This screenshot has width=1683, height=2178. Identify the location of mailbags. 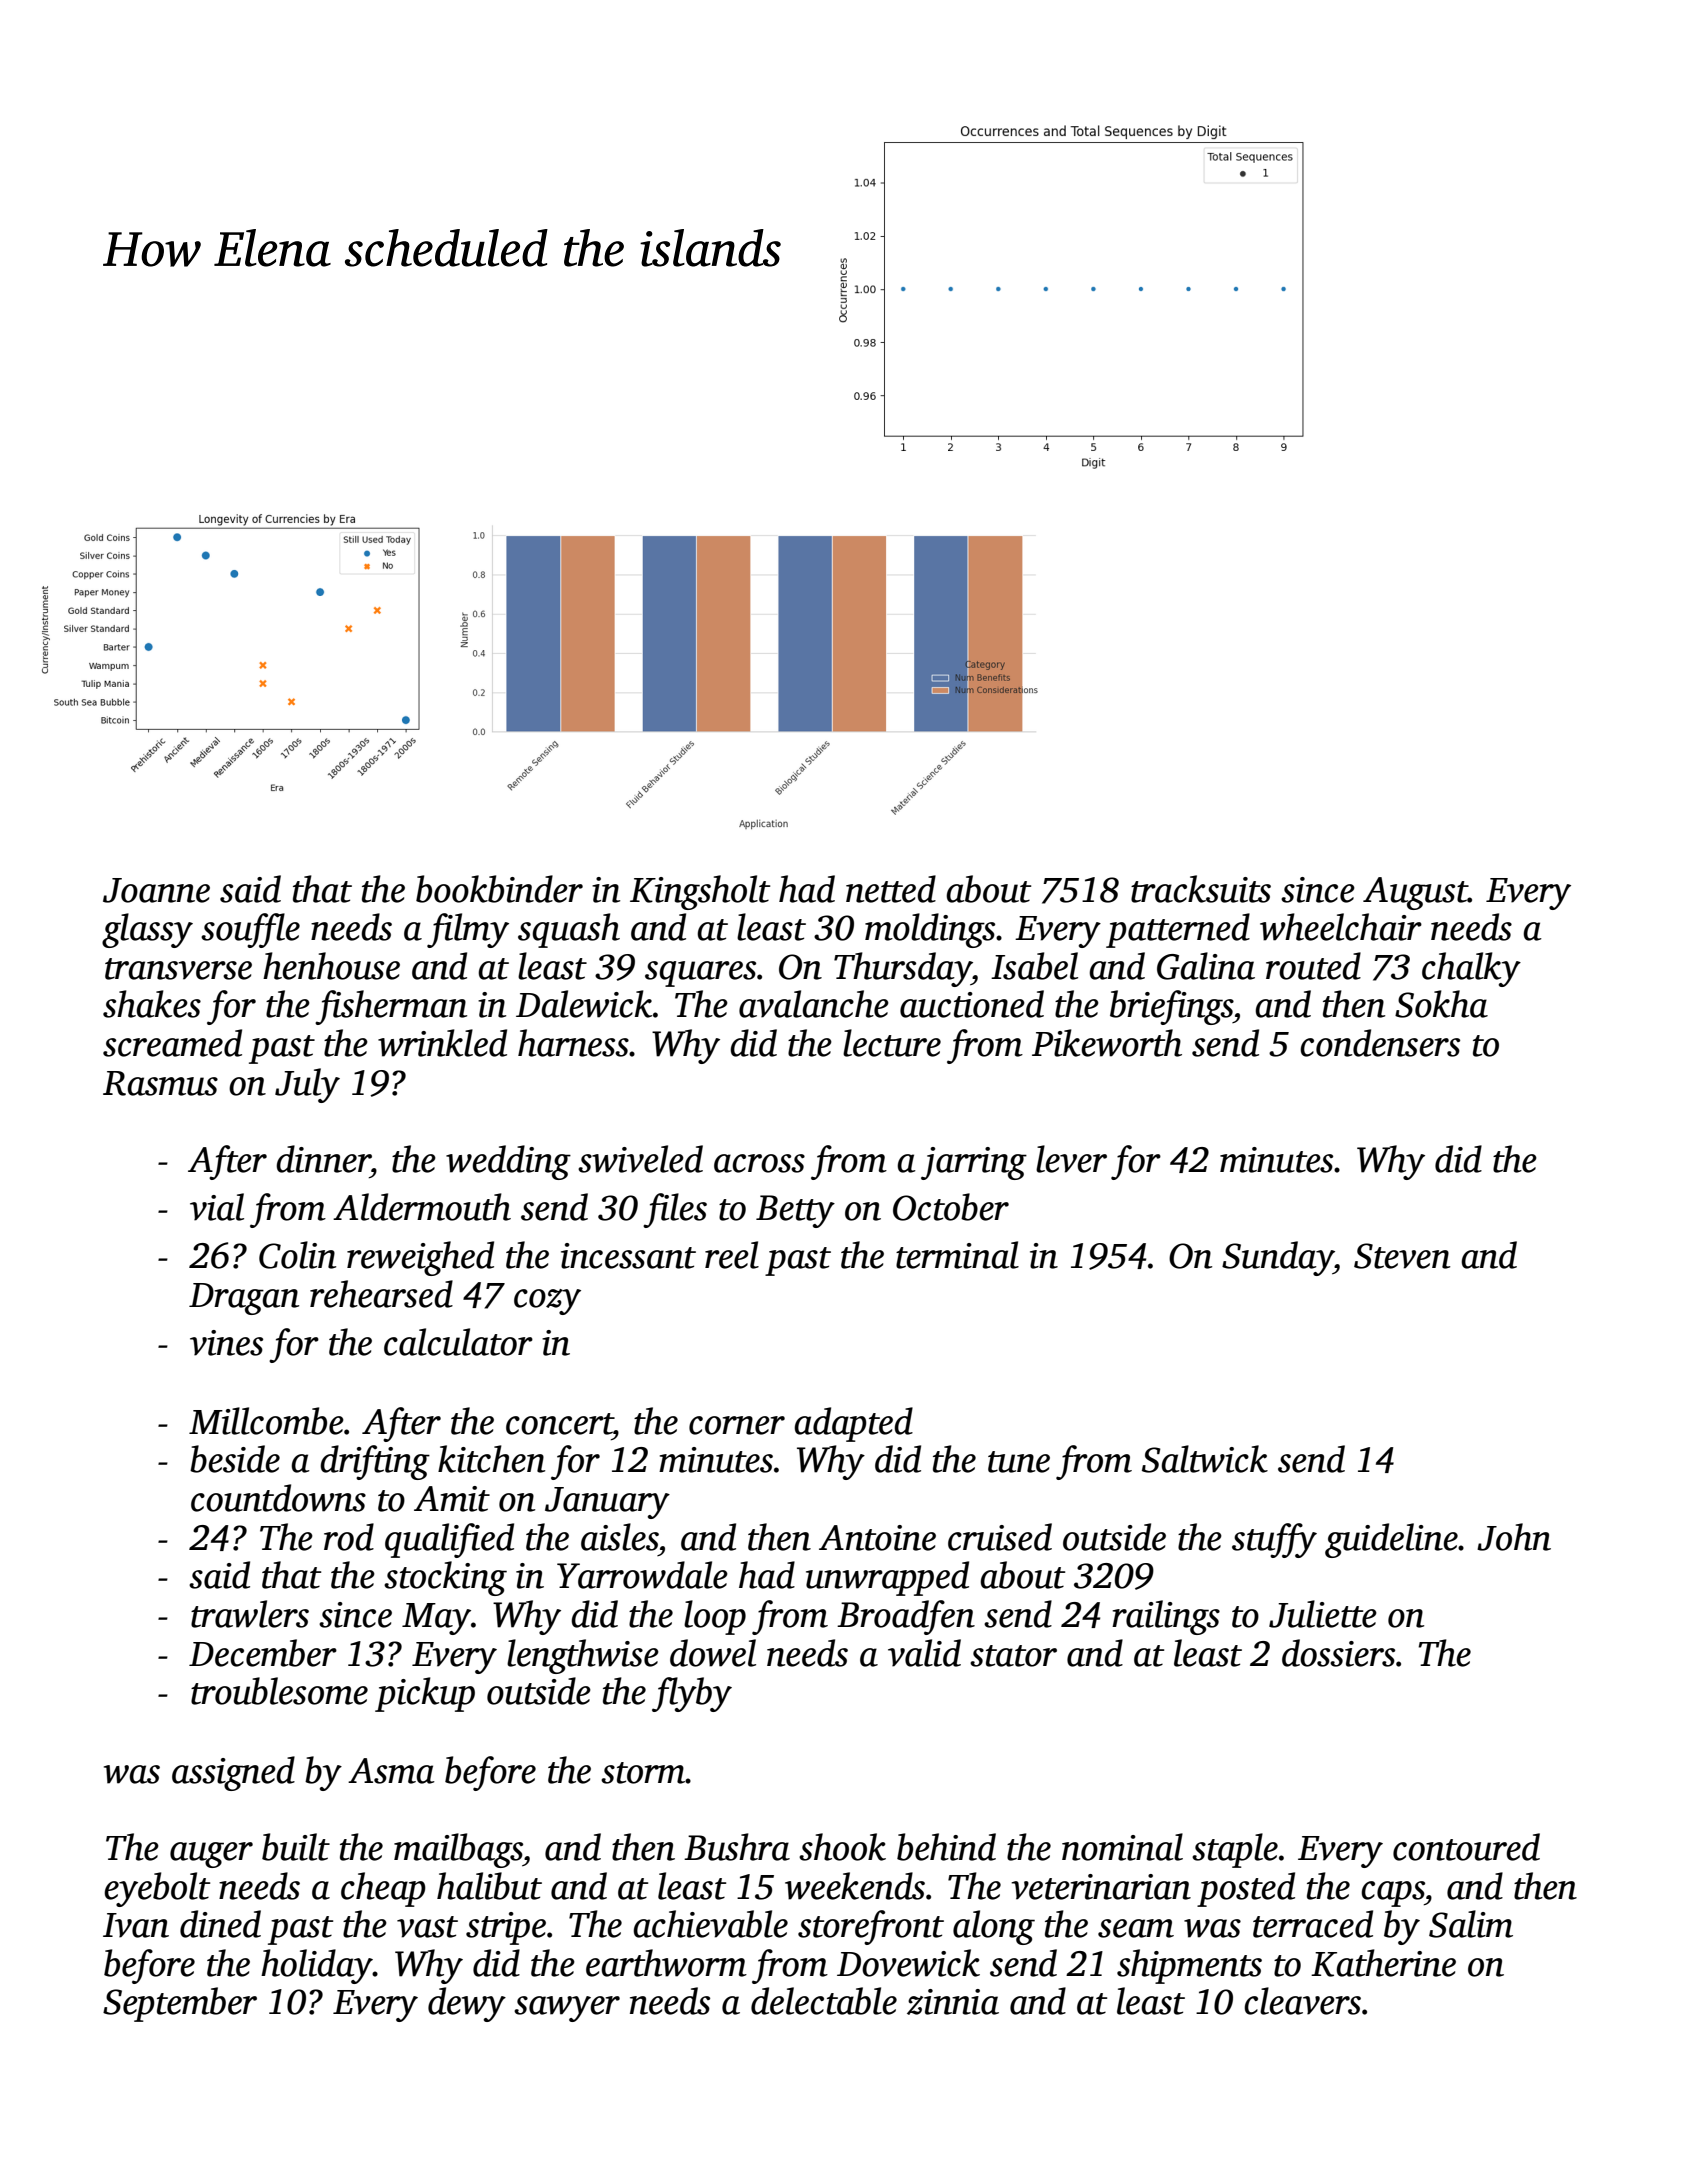
(458, 1850).
